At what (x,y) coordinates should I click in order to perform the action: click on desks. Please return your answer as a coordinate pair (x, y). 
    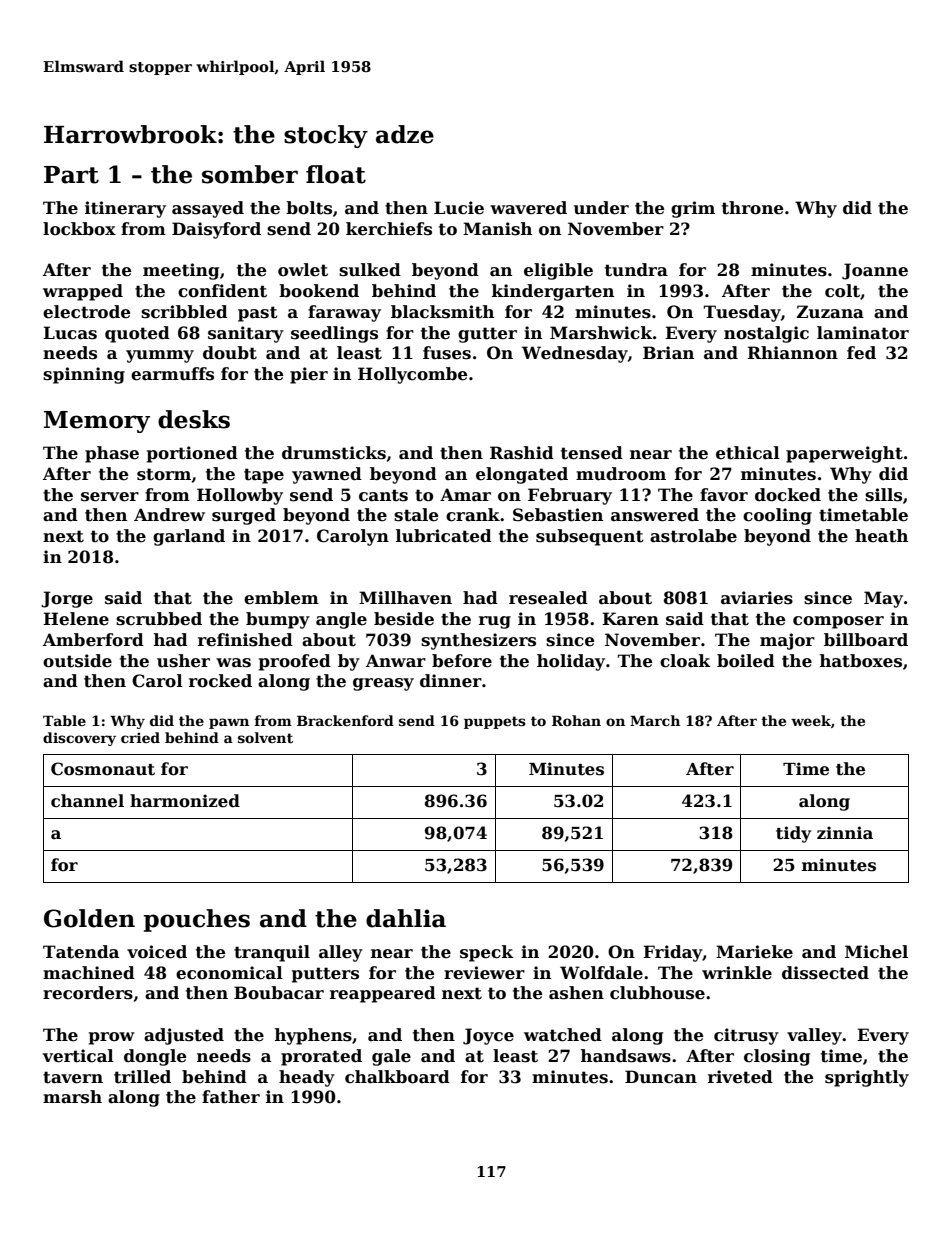
    Looking at the image, I should click on (194, 419).
